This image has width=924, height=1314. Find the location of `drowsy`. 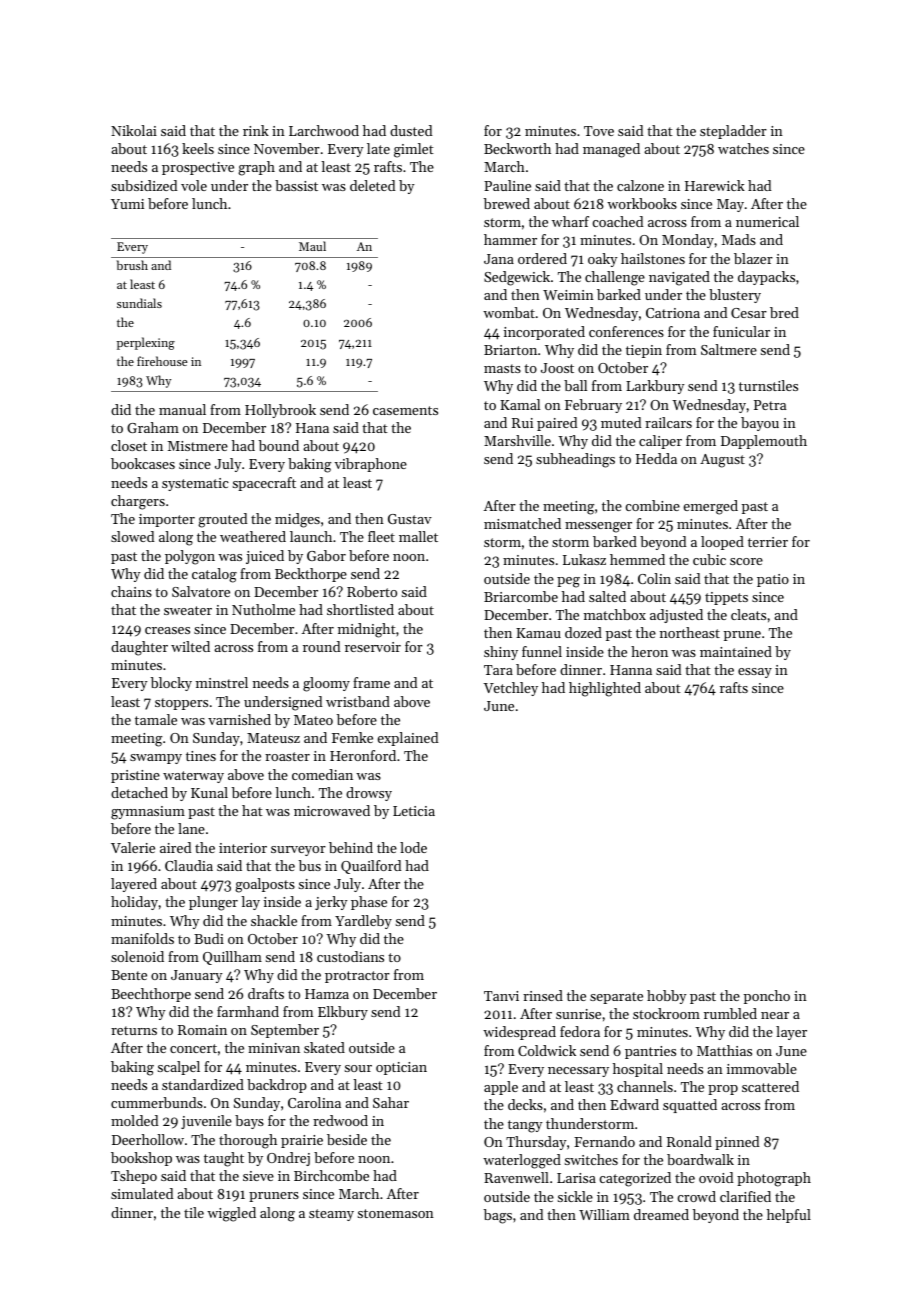

drowsy is located at coordinates (369, 794).
